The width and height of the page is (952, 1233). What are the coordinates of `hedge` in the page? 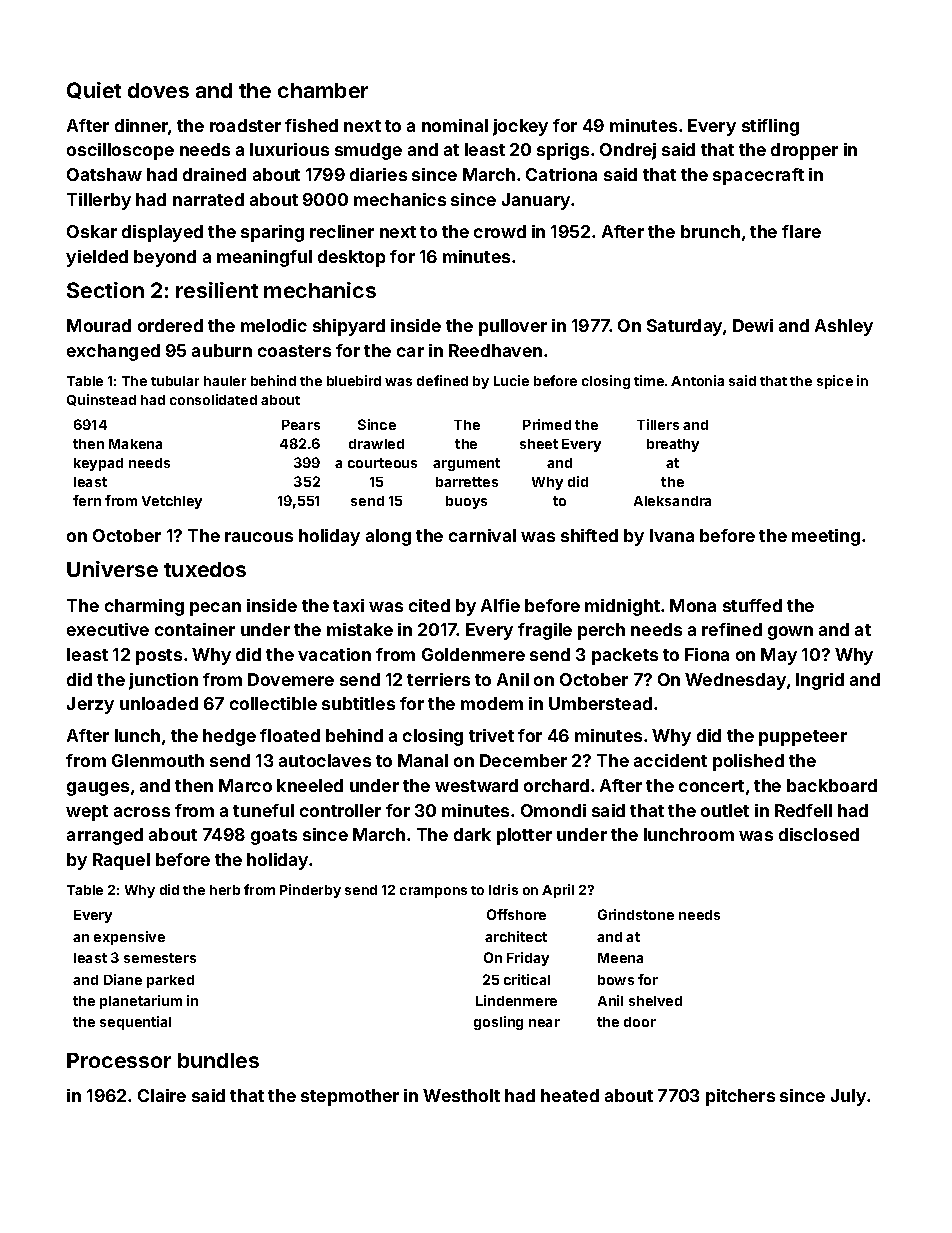 It's located at (229, 737).
